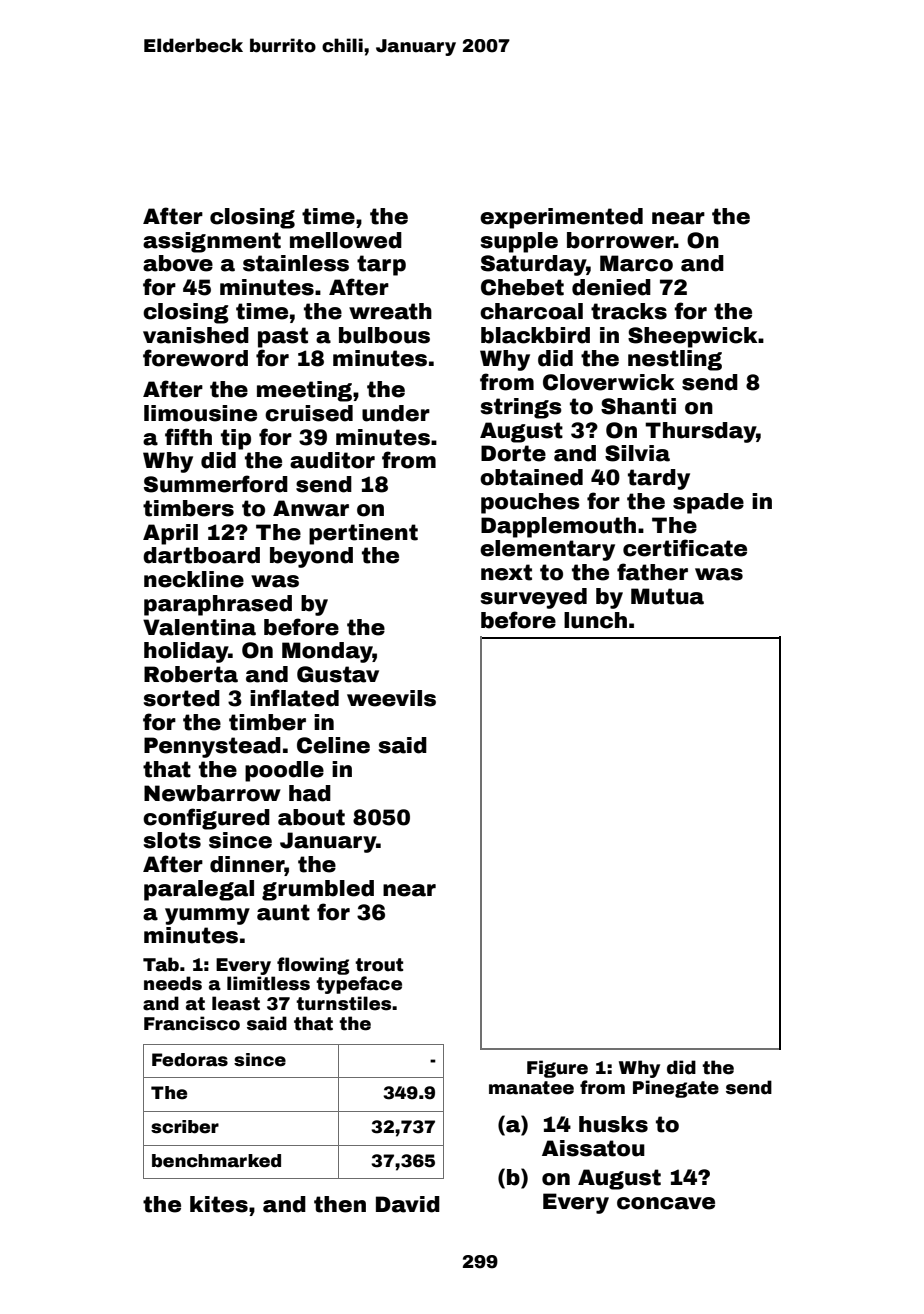  What do you see at coordinates (309, 413) in the screenshot?
I see `cruised` at bounding box center [309, 413].
